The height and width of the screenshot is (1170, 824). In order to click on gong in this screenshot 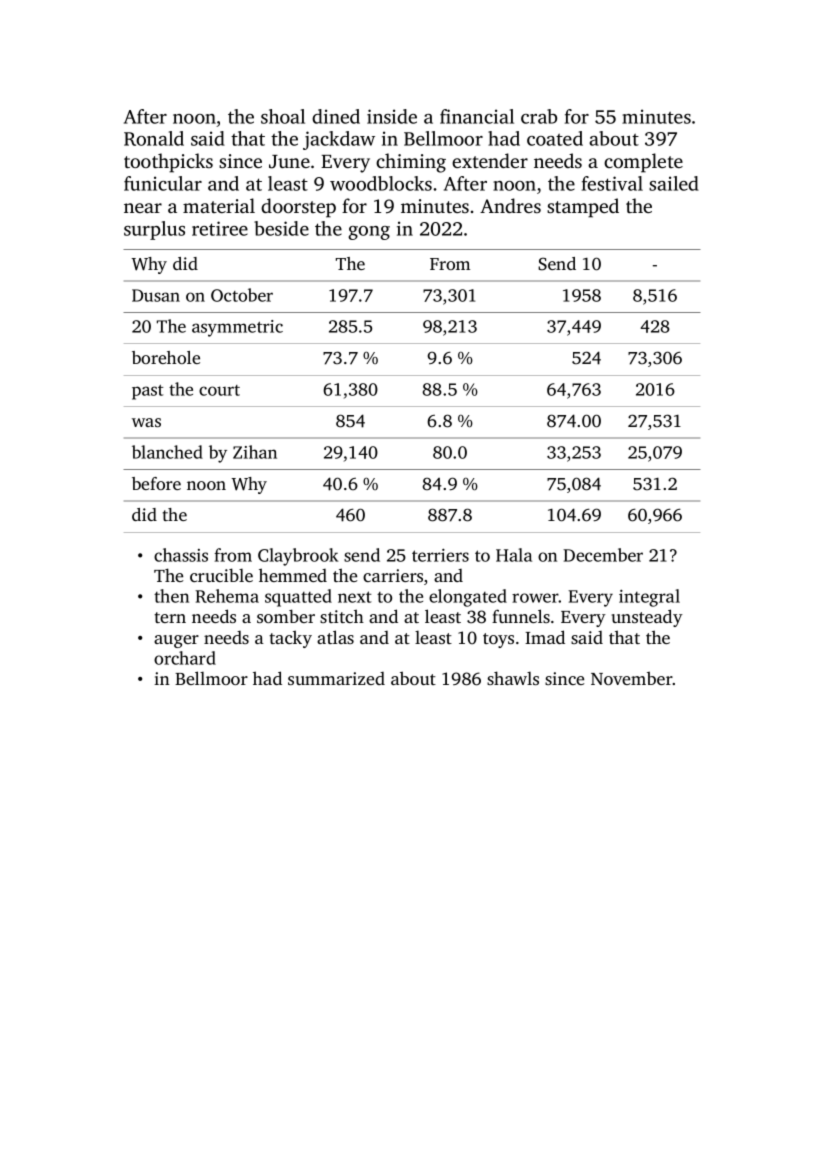, I will do `click(369, 233)`.
